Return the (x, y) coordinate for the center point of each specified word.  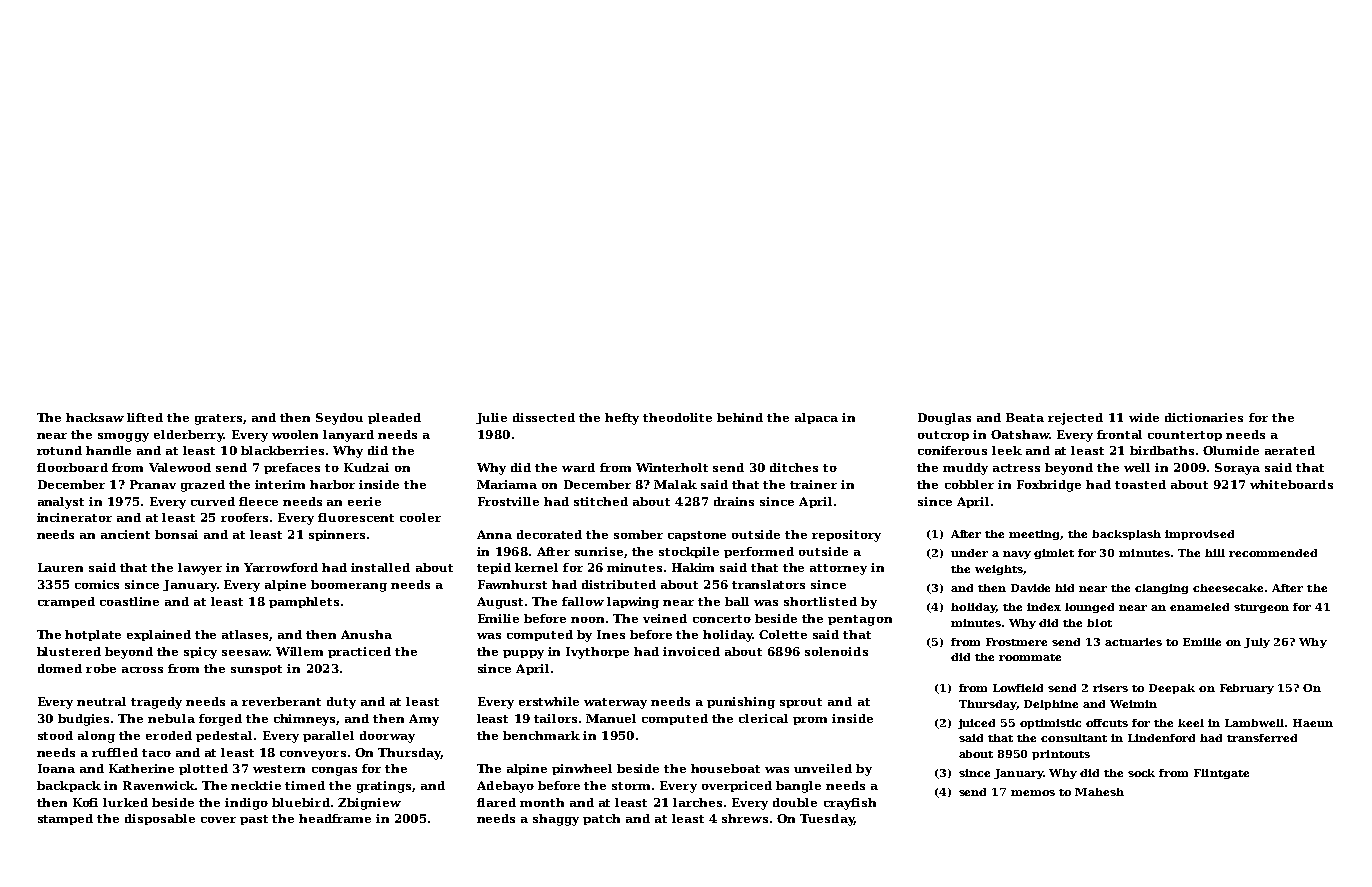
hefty (622, 419)
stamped (65, 819)
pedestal (224, 736)
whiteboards (1291, 484)
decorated (549, 534)
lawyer (200, 569)
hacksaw (95, 417)
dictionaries (1204, 417)
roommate (1030, 657)
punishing (741, 703)
